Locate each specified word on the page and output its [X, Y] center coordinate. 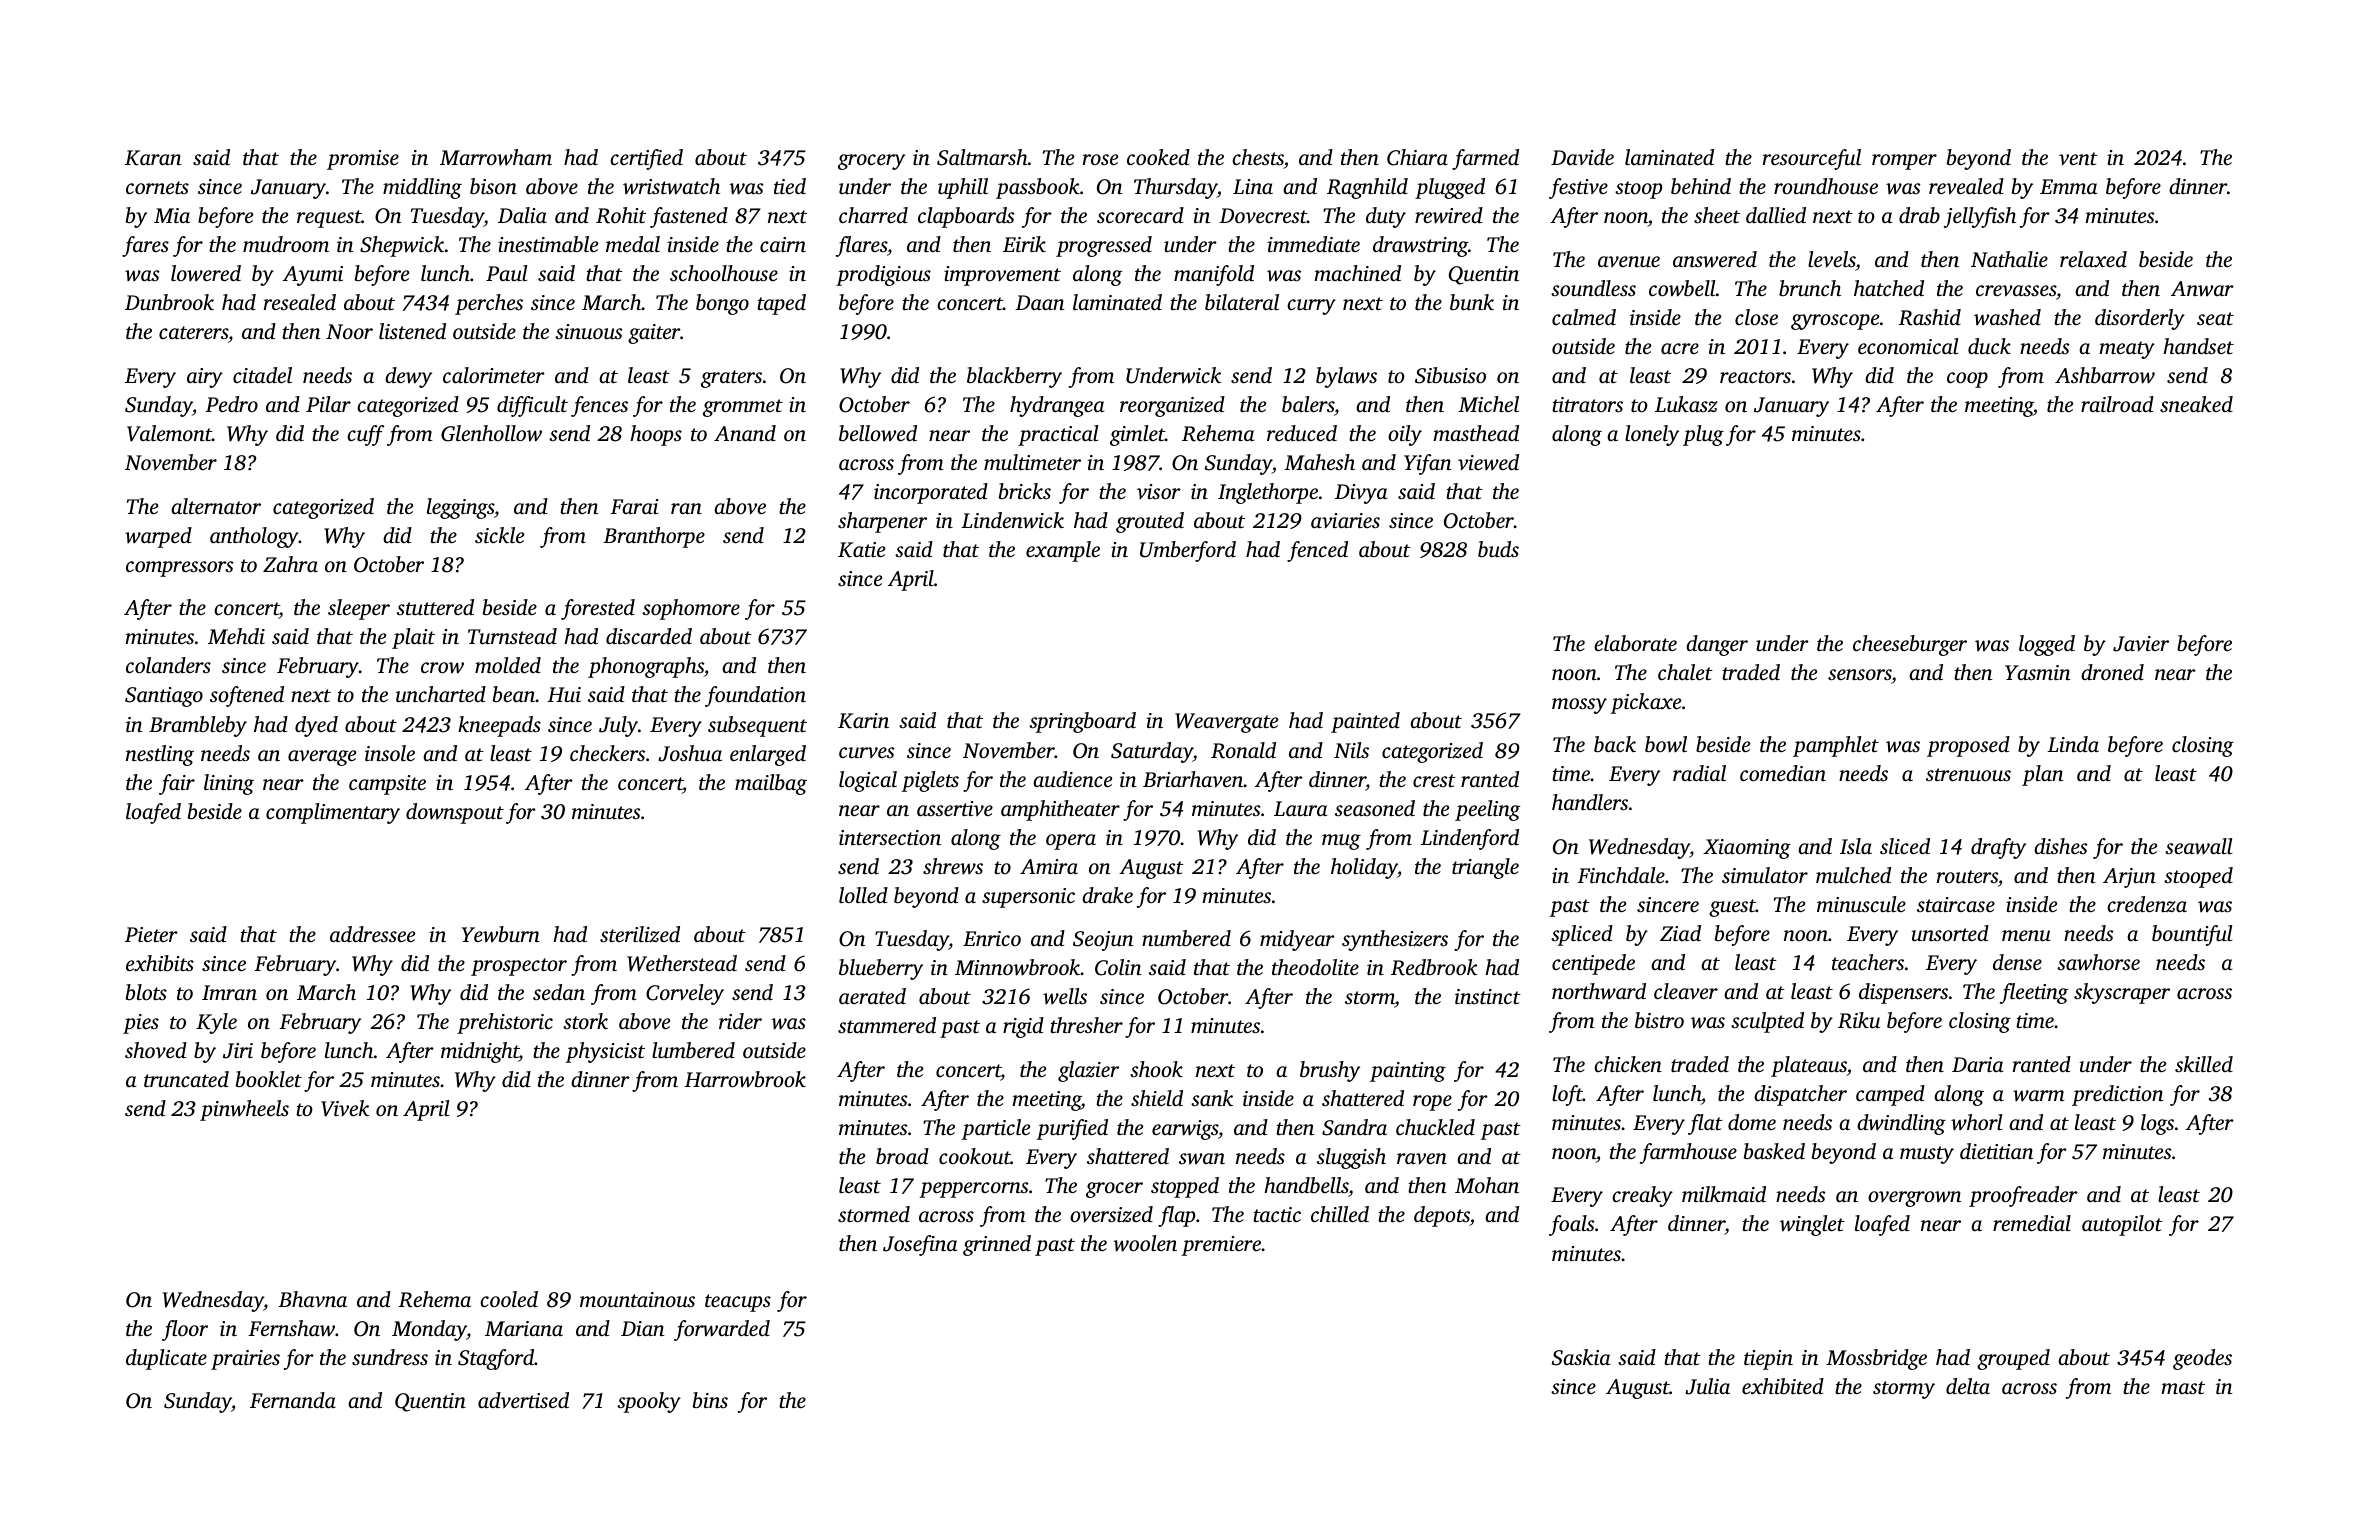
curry [1311, 307]
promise [363, 160]
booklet [269, 1079]
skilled [2204, 1064]
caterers [193, 332]
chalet [1685, 672]
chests [1258, 157]
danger [1717, 645]
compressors [179, 569]
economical [1908, 346]
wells [1065, 996]
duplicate [166, 1359]
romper [1904, 162]
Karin [863, 721]
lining [229, 784]
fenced [1317, 551]
